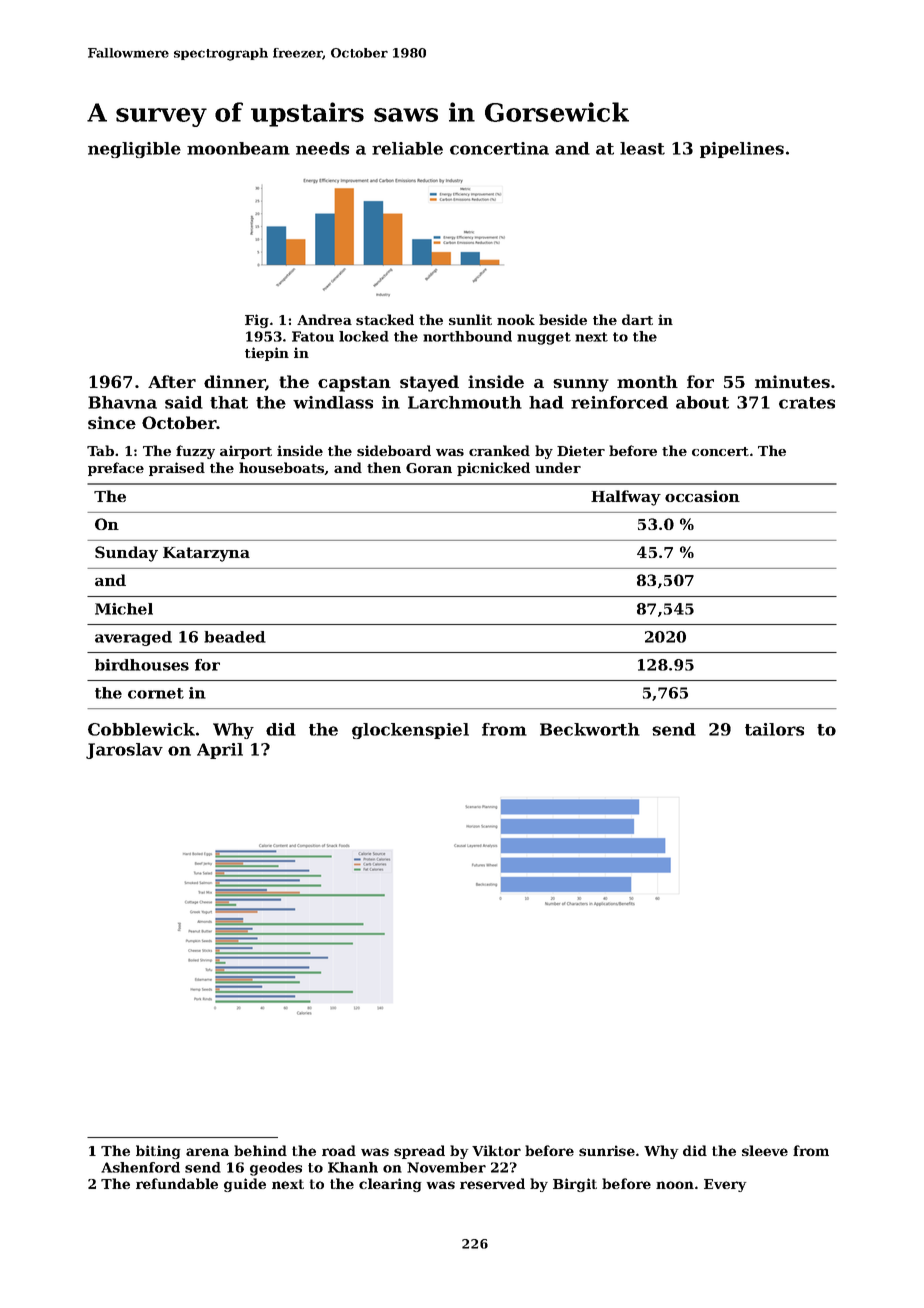 This screenshot has width=924, height=1308. What do you see at coordinates (410, 731) in the screenshot?
I see `glockenspiel` at bounding box center [410, 731].
